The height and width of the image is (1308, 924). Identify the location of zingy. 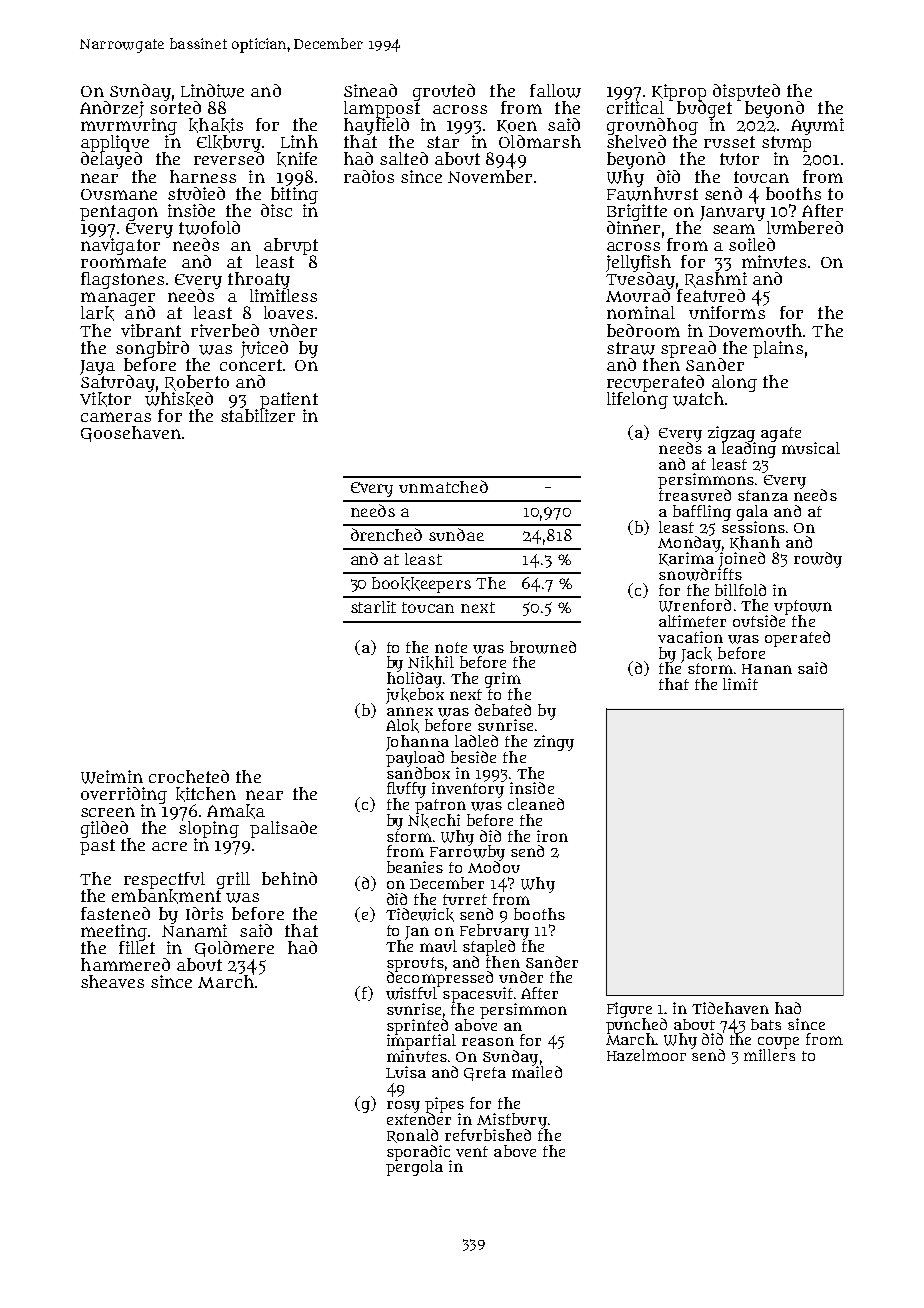
(554, 743).
